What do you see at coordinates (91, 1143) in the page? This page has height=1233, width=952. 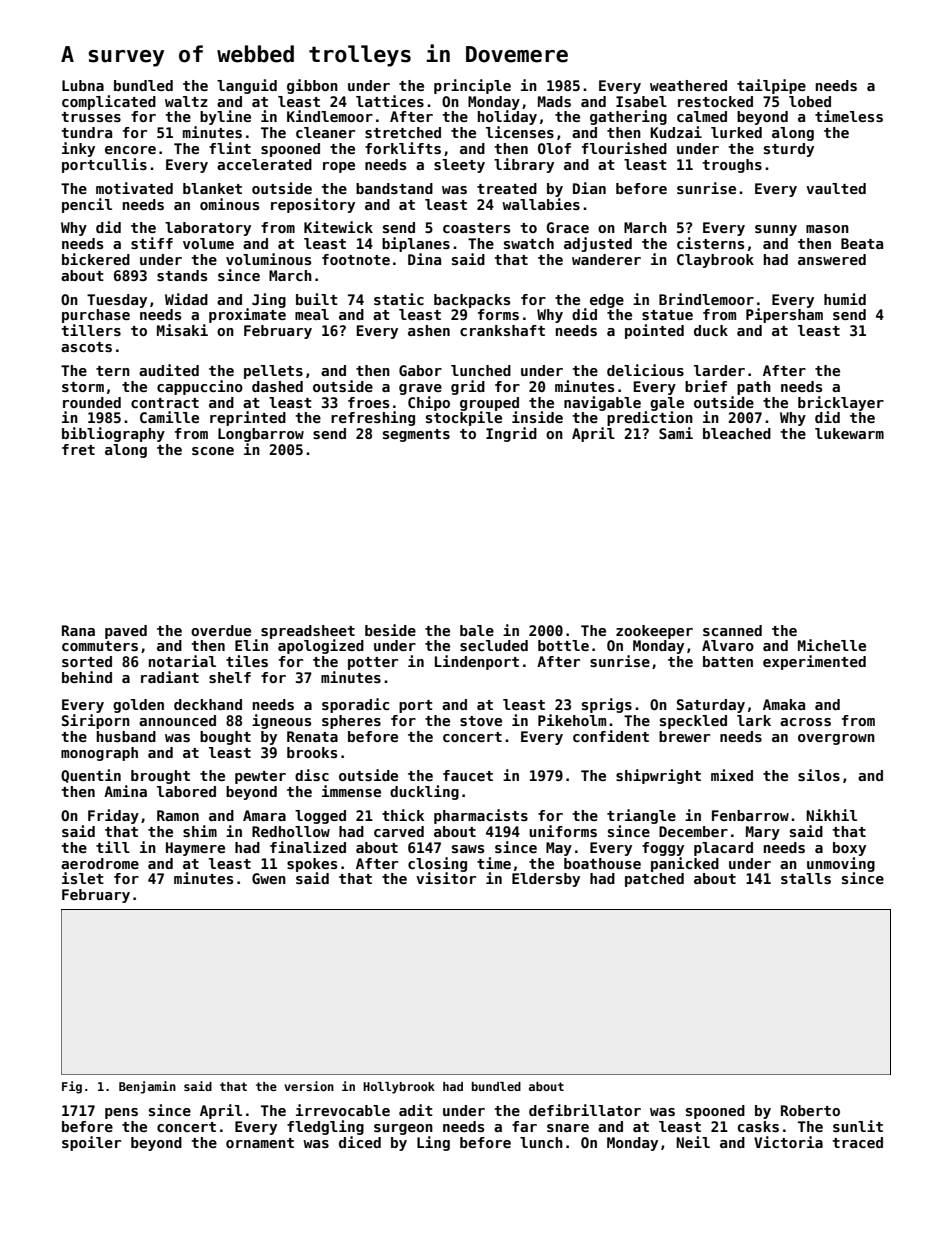 I see `spoiler` at bounding box center [91, 1143].
